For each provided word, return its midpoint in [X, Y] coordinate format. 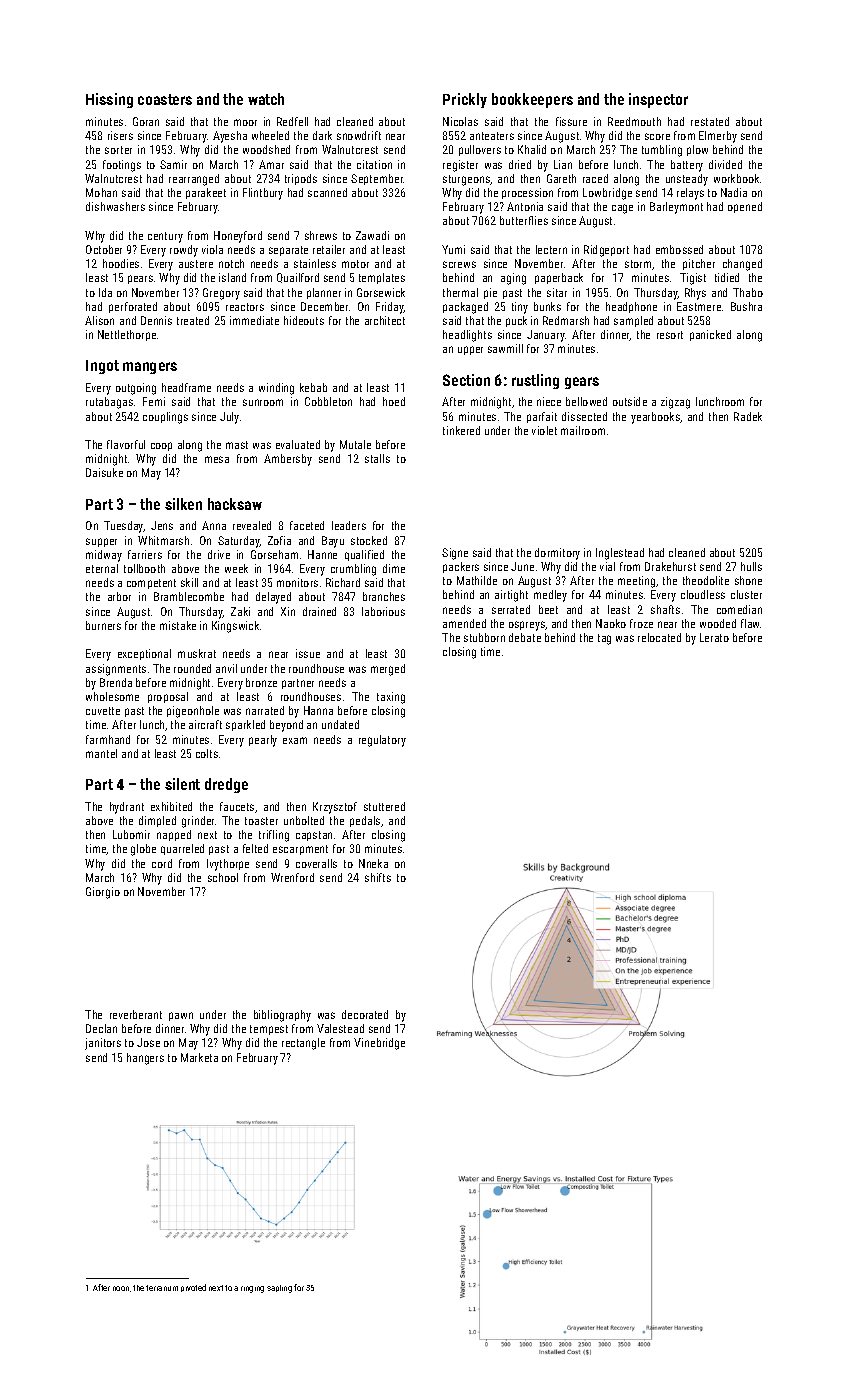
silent [182, 784]
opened [745, 207]
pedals [365, 821]
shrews [321, 235]
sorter [118, 150]
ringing [252, 1289]
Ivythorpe [228, 865]
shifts [378, 877]
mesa [217, 459]
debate [525, 637]
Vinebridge [379, 1044]
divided [725, 164]
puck [516, 321]
